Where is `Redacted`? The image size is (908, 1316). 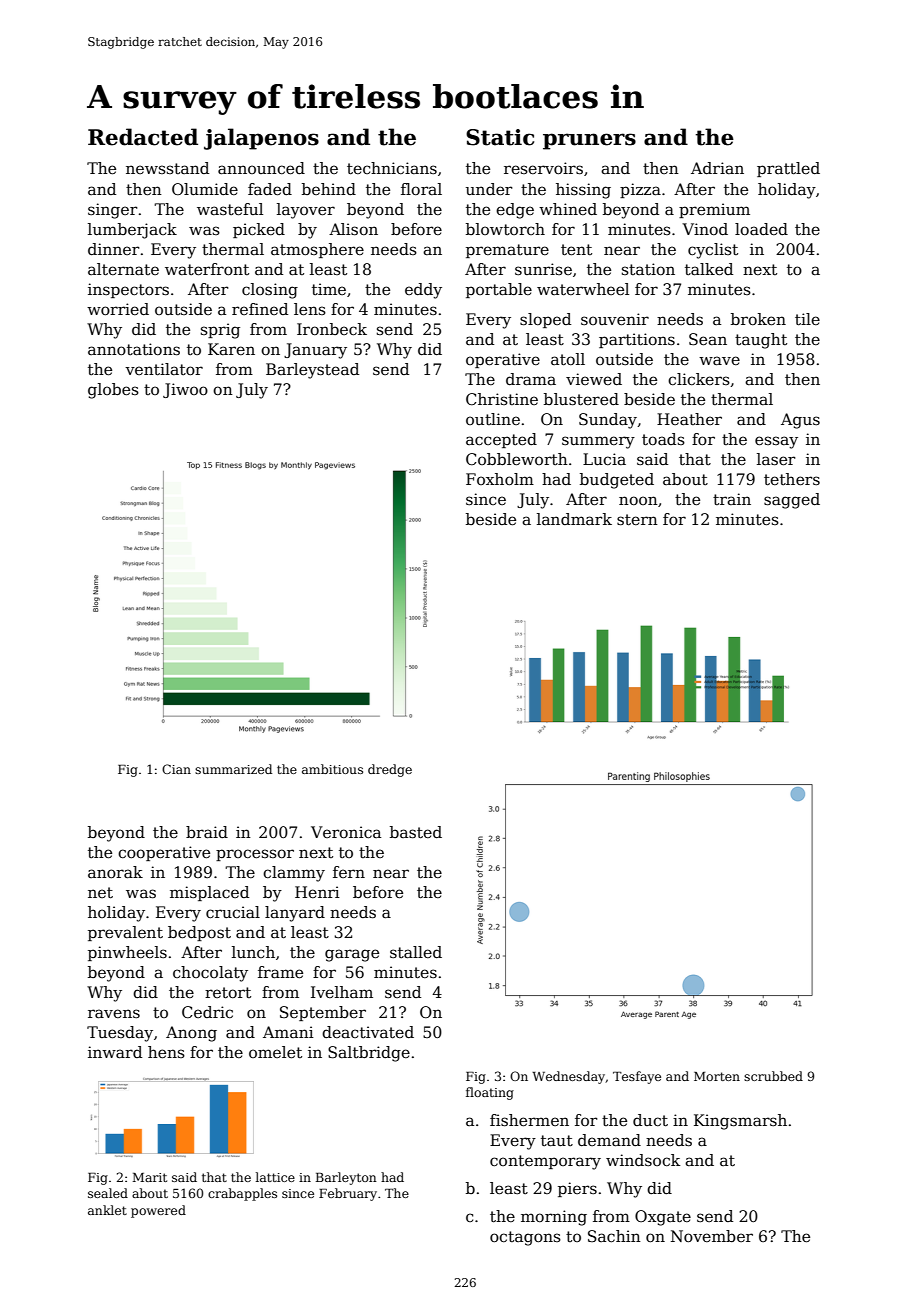
Redacted is located at coordinates (143, 137).
